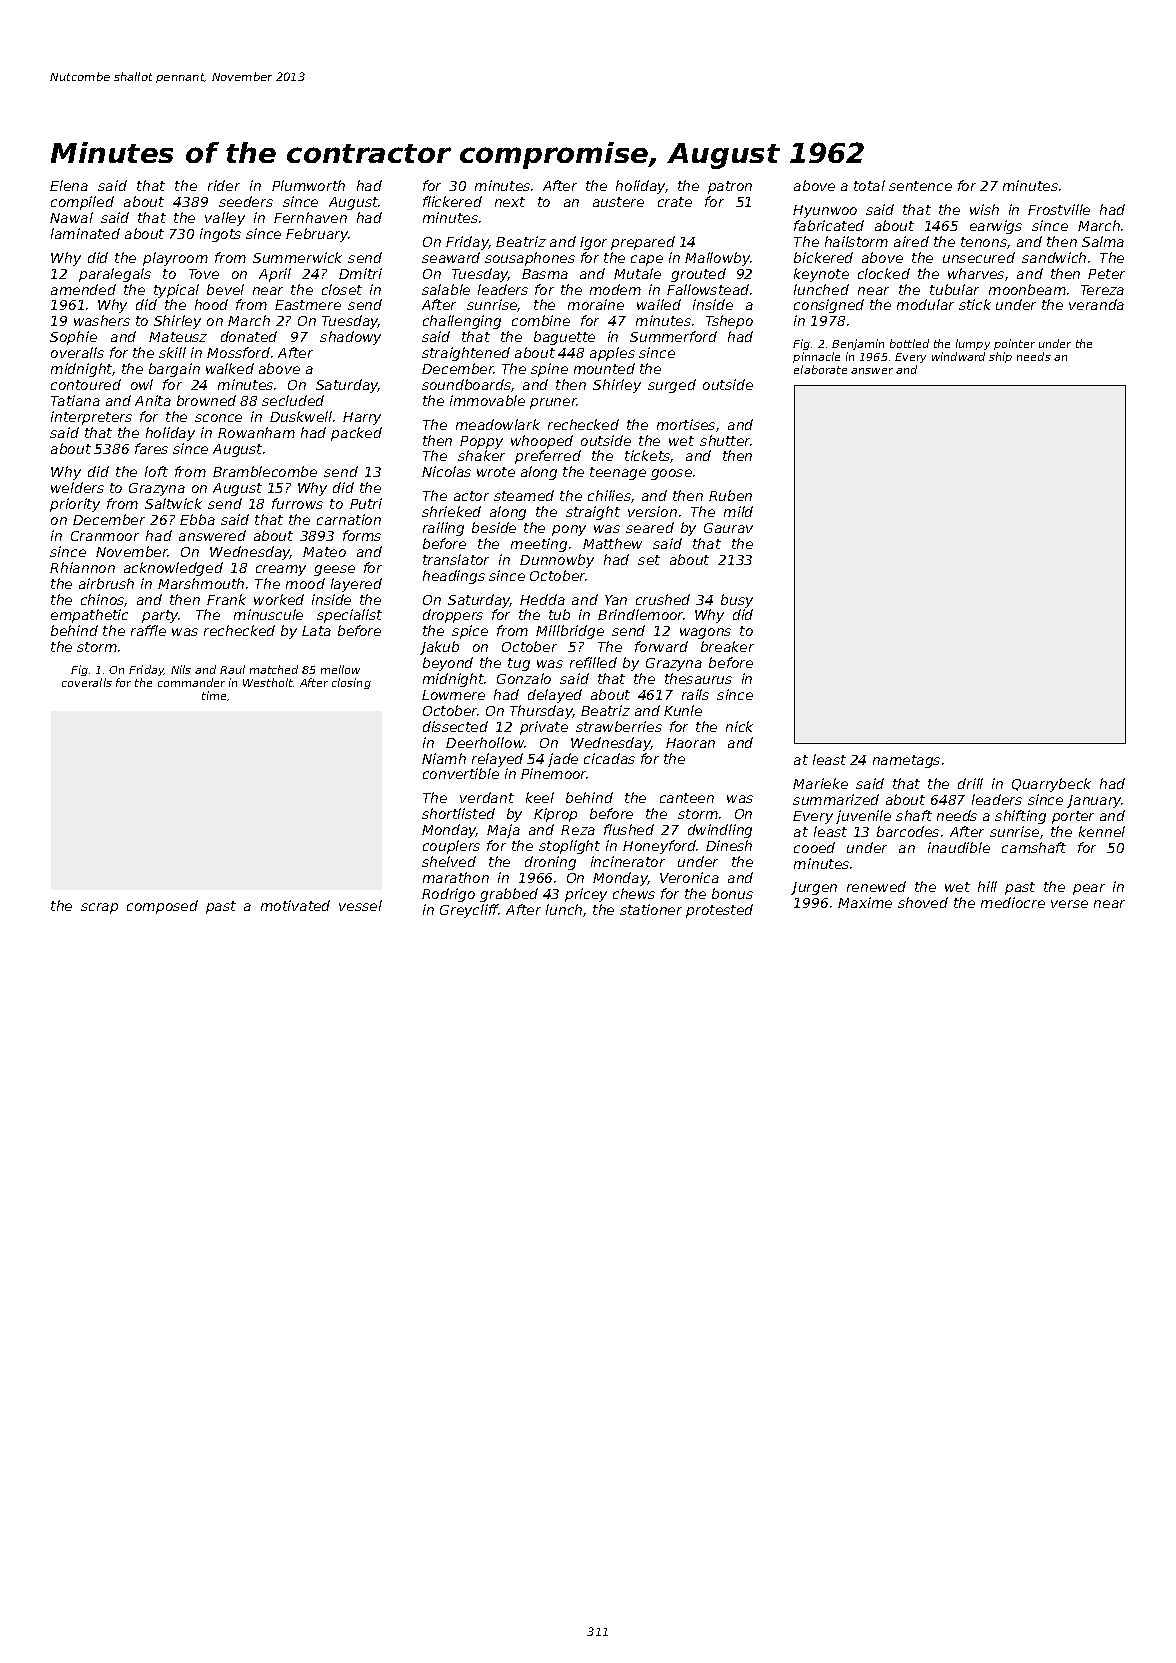 This screenshot has width=1176, height=1663. What do you see at coordinates (295, 905) in the screenshot?
I see `motivated` at bounding box center [295, 905].
